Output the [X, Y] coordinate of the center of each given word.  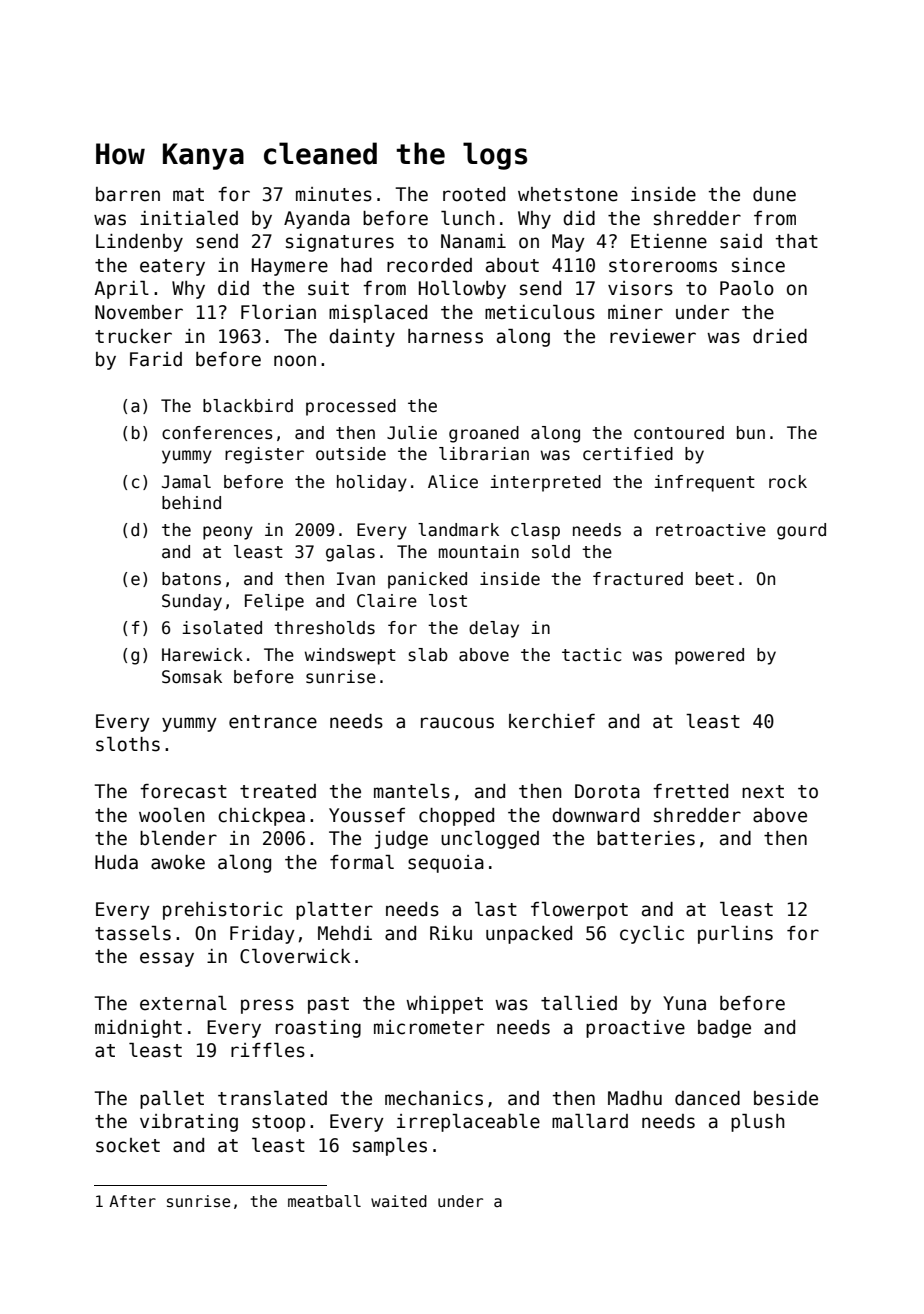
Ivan [356, 579]
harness [445, 336]
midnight [138, 1029]
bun [751, 432]
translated [272, 1098]
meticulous [540, 312]
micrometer [429, 1027]
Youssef [367, 815]
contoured [679, 433]
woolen [172, 815]
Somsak [192, 677]
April [121, 290]
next [763, 792]
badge [724, 1029]
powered [709, 656]
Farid [156, 359]
